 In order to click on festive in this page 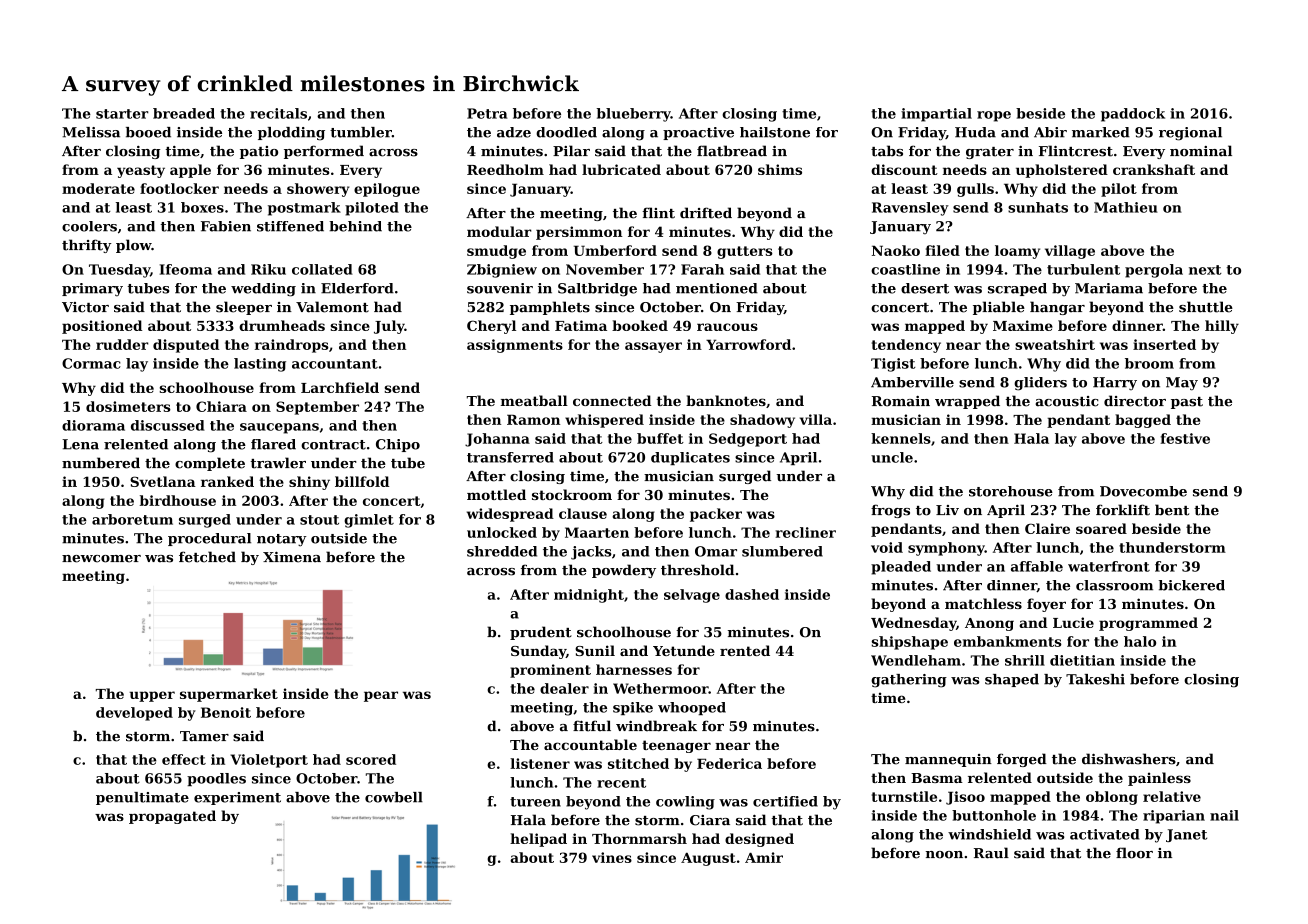, I will do `click(1185, 438)`.
